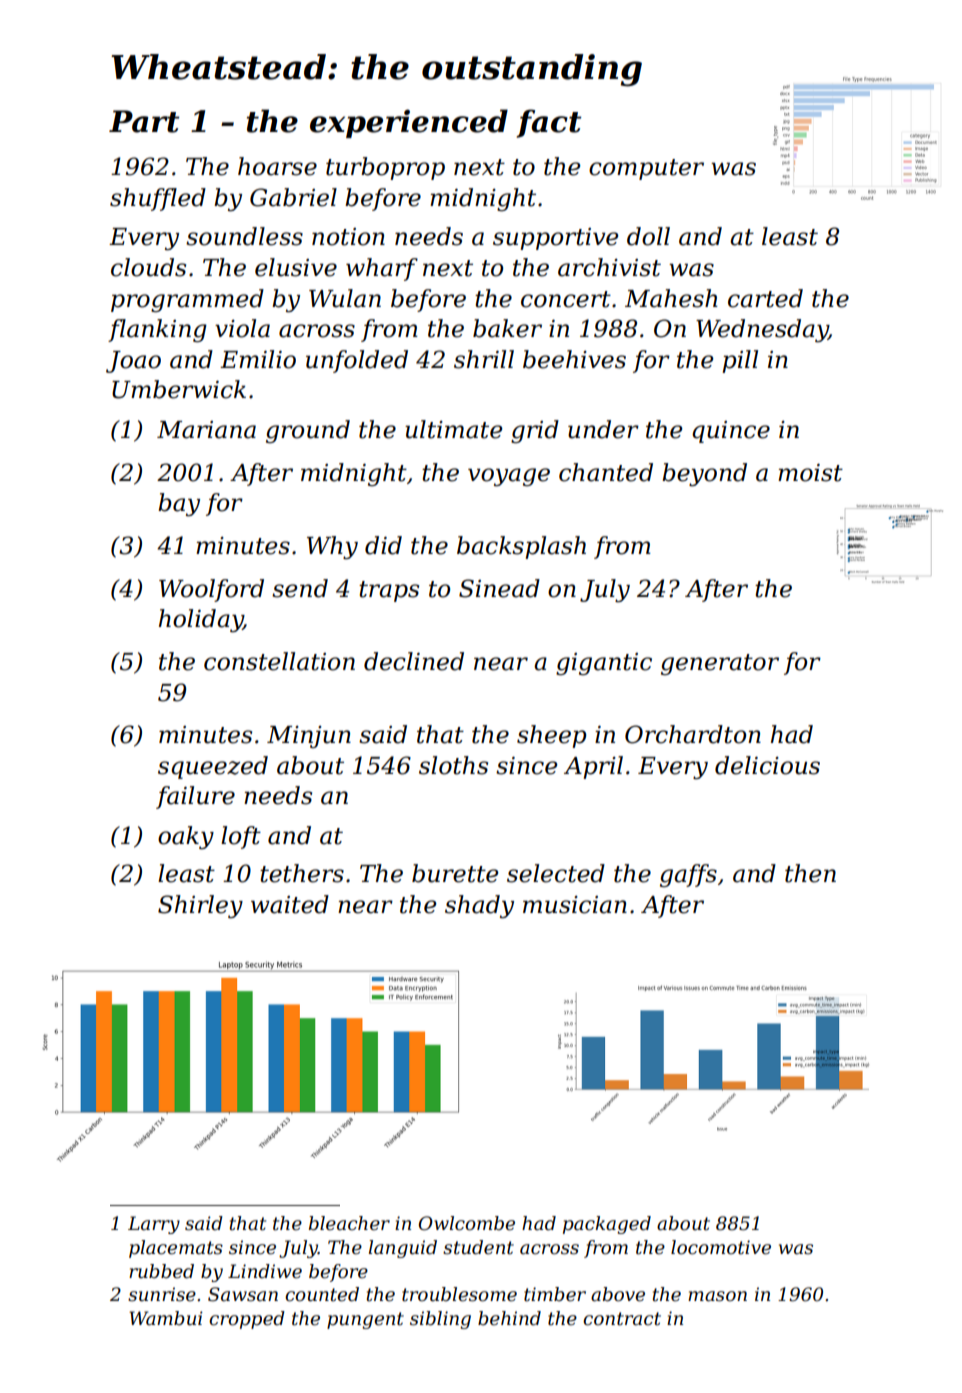 Image resolution: width=962 pixels, height=1393 pixels. Describe the element at coordinates (566, 299) in the screenshot. I see `concert` at that location.
